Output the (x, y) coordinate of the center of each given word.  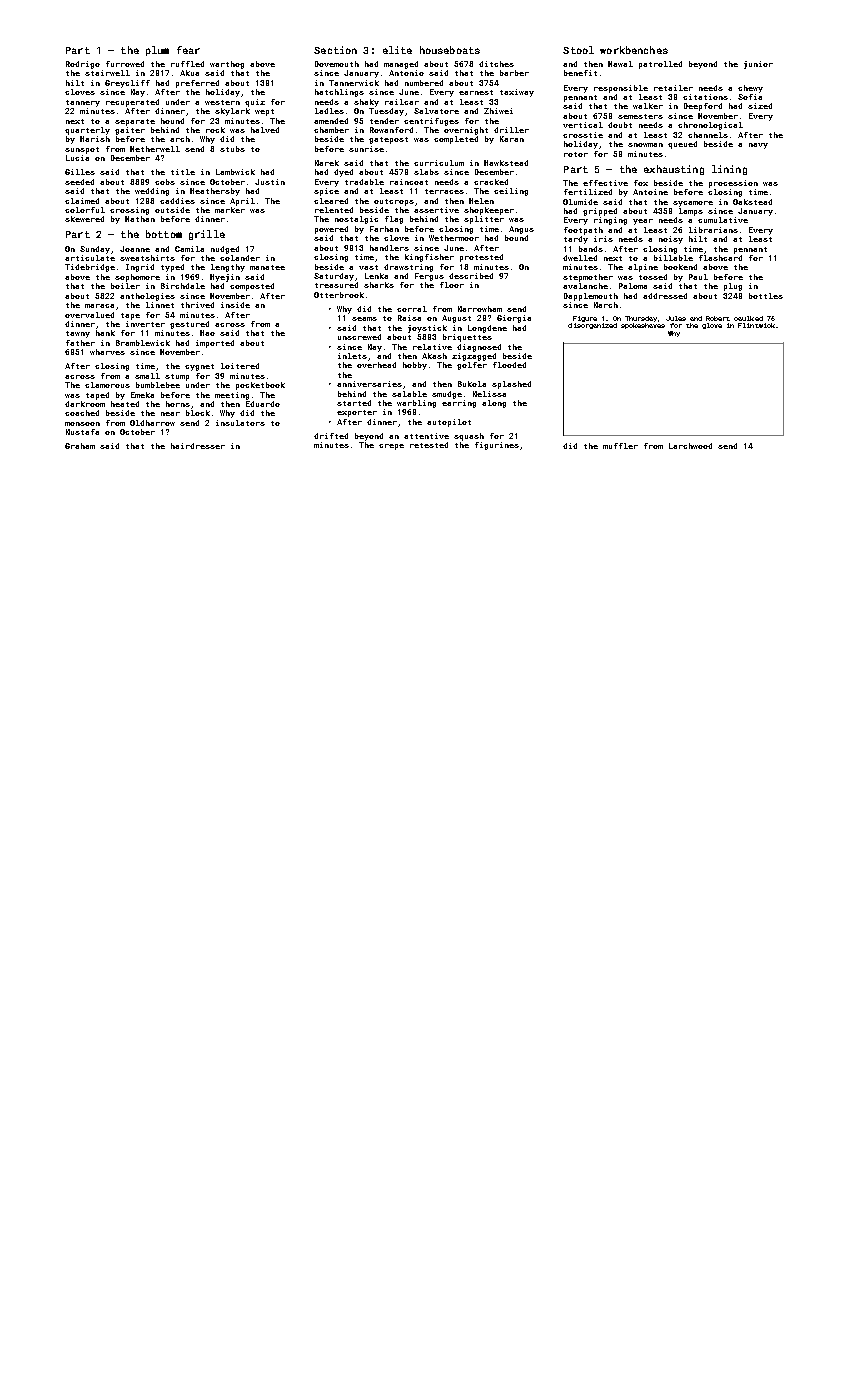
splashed (511, 385)
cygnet (199, 367)
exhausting (674, 170)
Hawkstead (506, 163)
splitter (484, 220)
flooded (509, 365)
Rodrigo (83, 65)
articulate (90, 258)
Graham (80, 446)
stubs (232, 149)
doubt (620, 125)
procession (733, 184)
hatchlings (339, 93)
